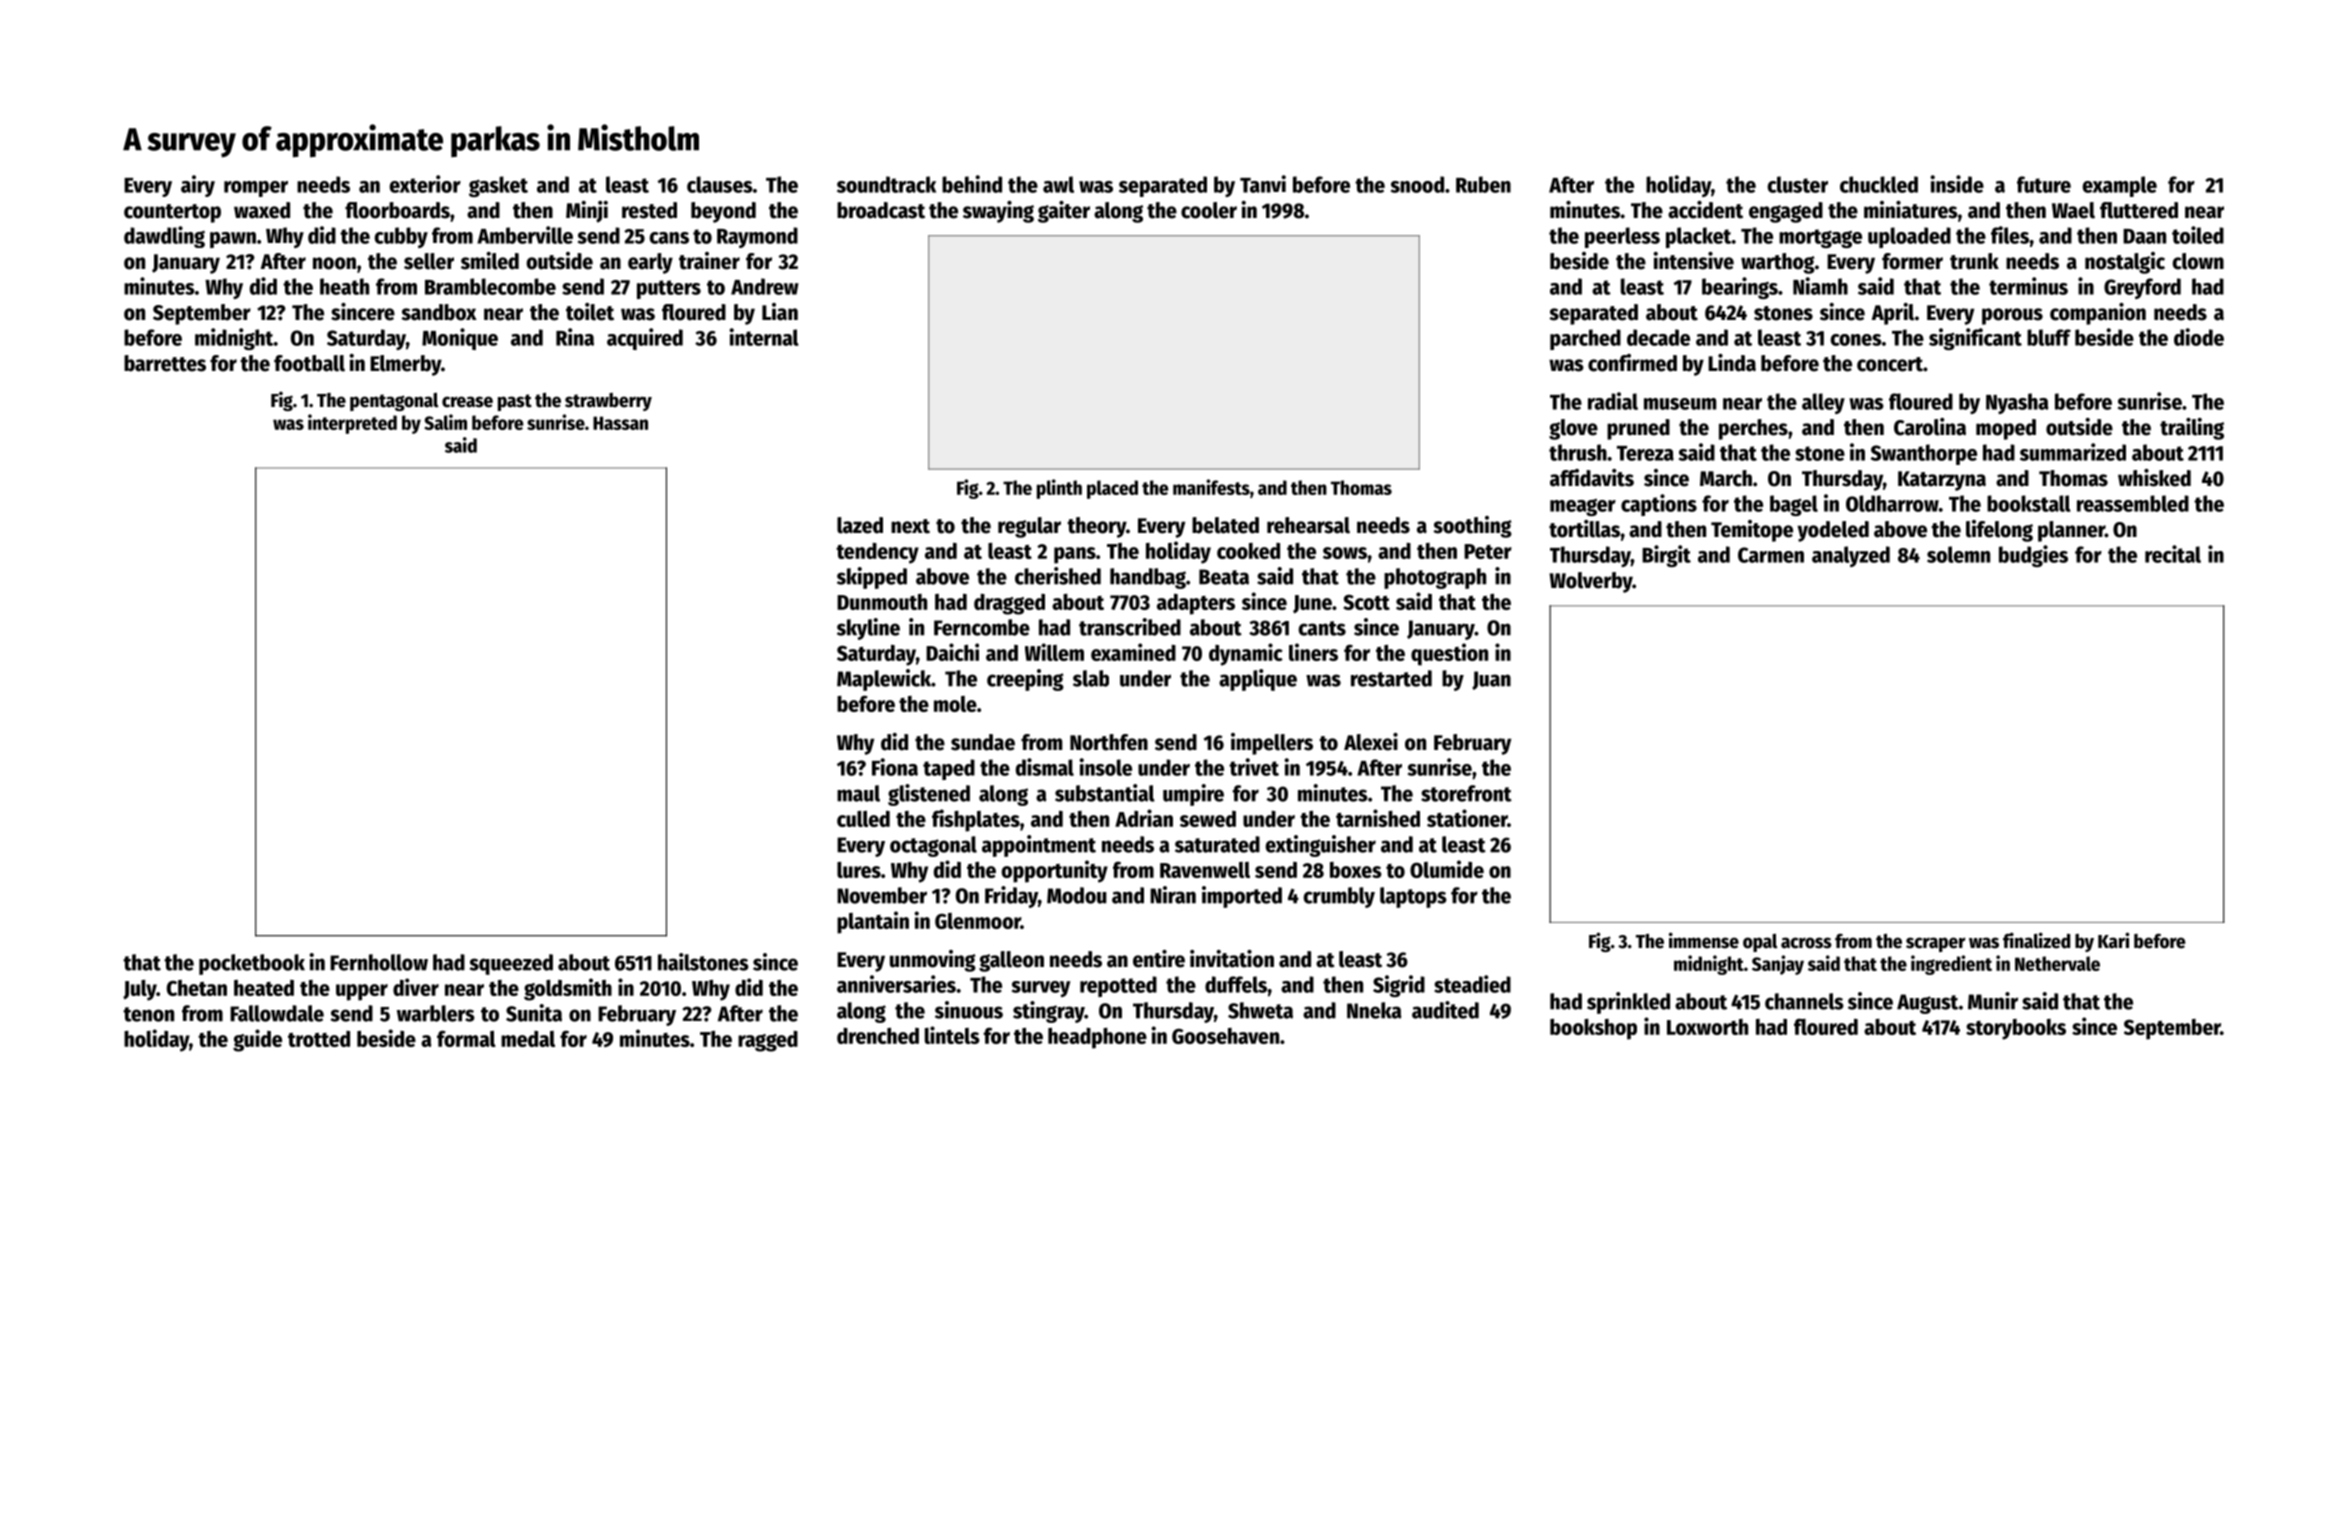 Image resolution: width=2348 pixels, height=1519 pixels. What do you see at coordinates (352, 424) in the image?
I see `interpreted` at bounding box center [352, 424].
